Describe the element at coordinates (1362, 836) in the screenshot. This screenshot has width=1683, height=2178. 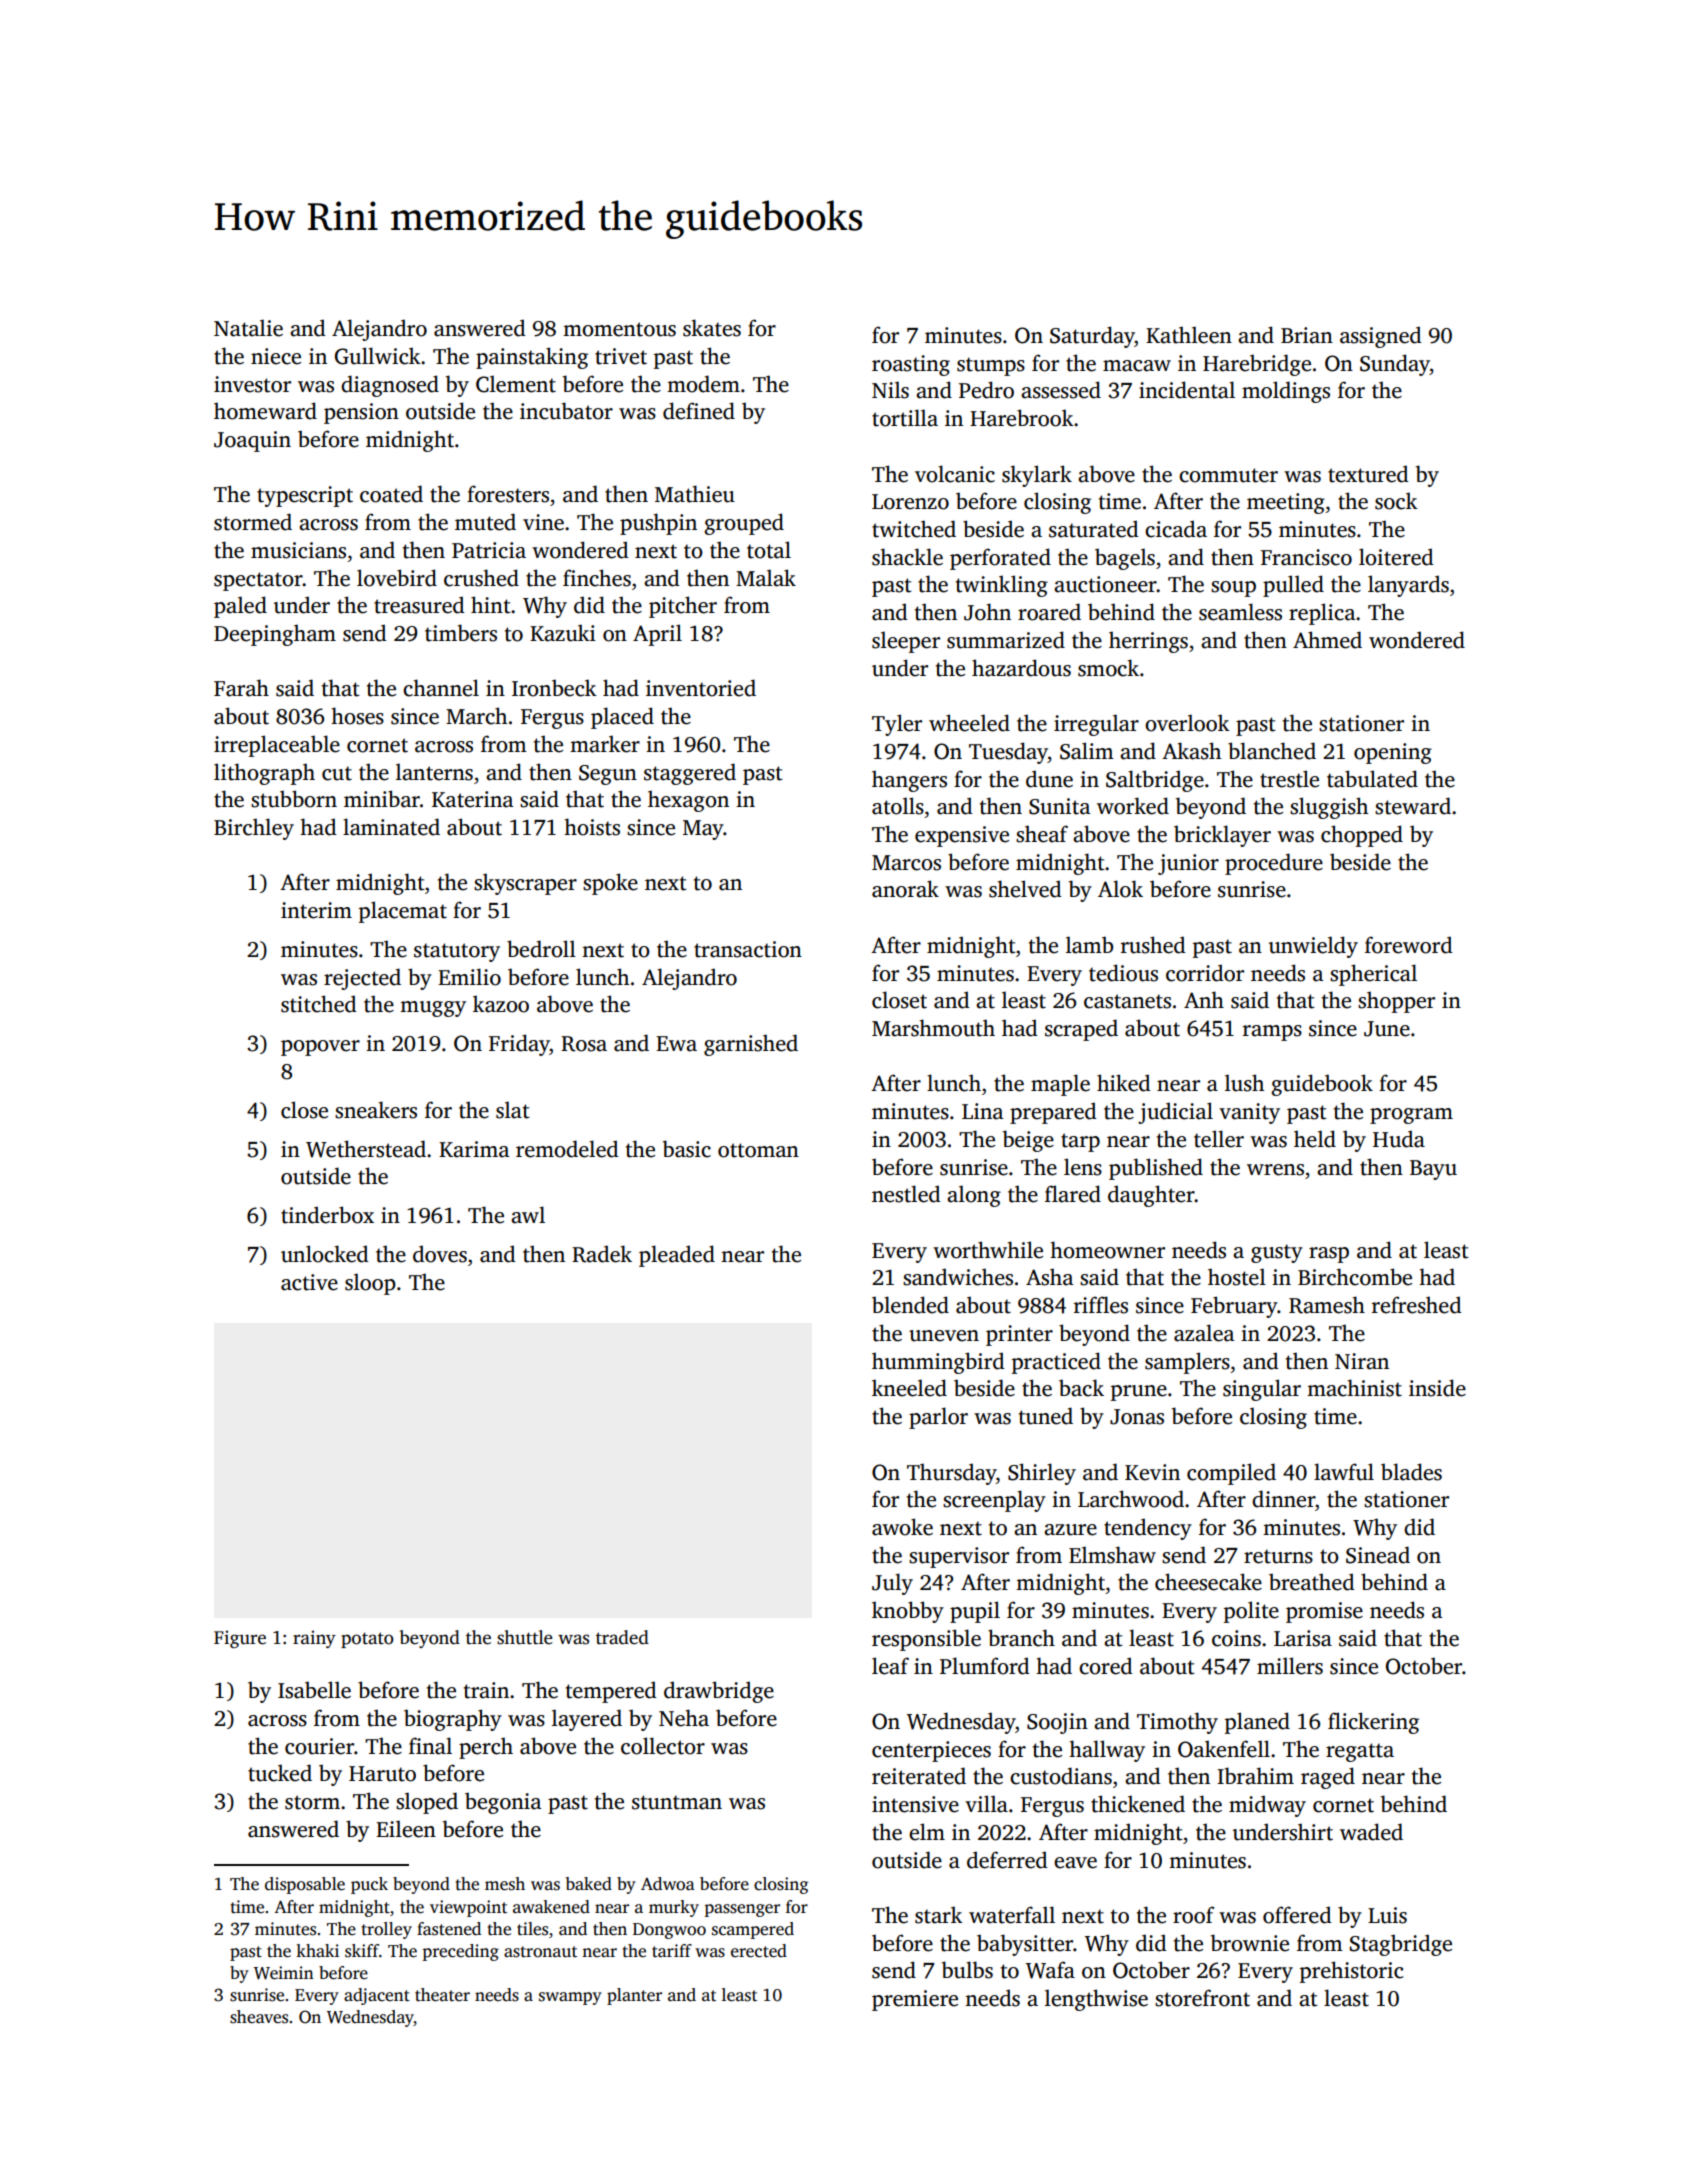
I see `chopped` at that location.
